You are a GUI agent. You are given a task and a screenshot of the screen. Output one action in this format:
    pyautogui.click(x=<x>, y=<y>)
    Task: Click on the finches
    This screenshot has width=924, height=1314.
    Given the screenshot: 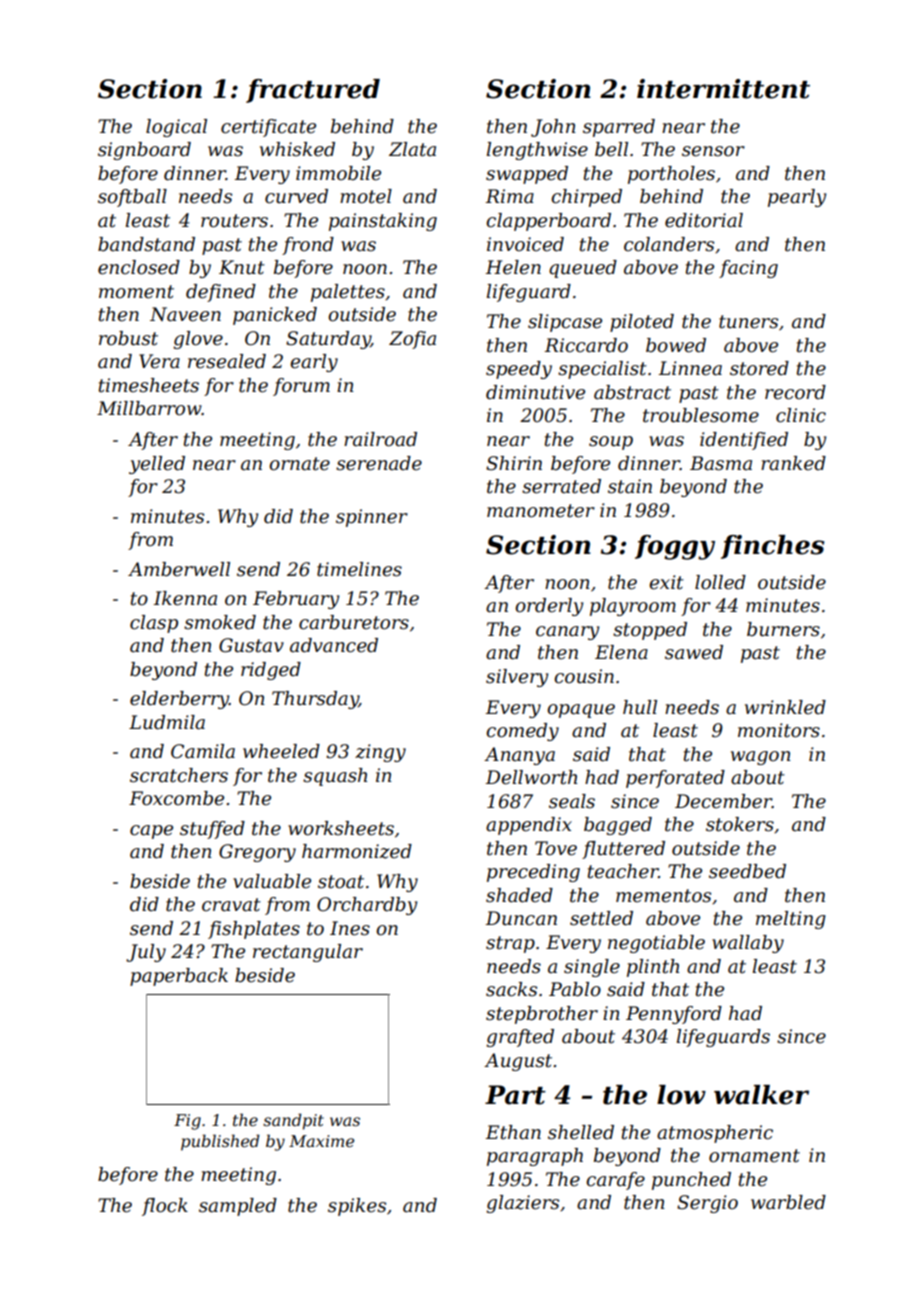 What is the action you would take?
    pyautogui.click(x=772, y=547)
